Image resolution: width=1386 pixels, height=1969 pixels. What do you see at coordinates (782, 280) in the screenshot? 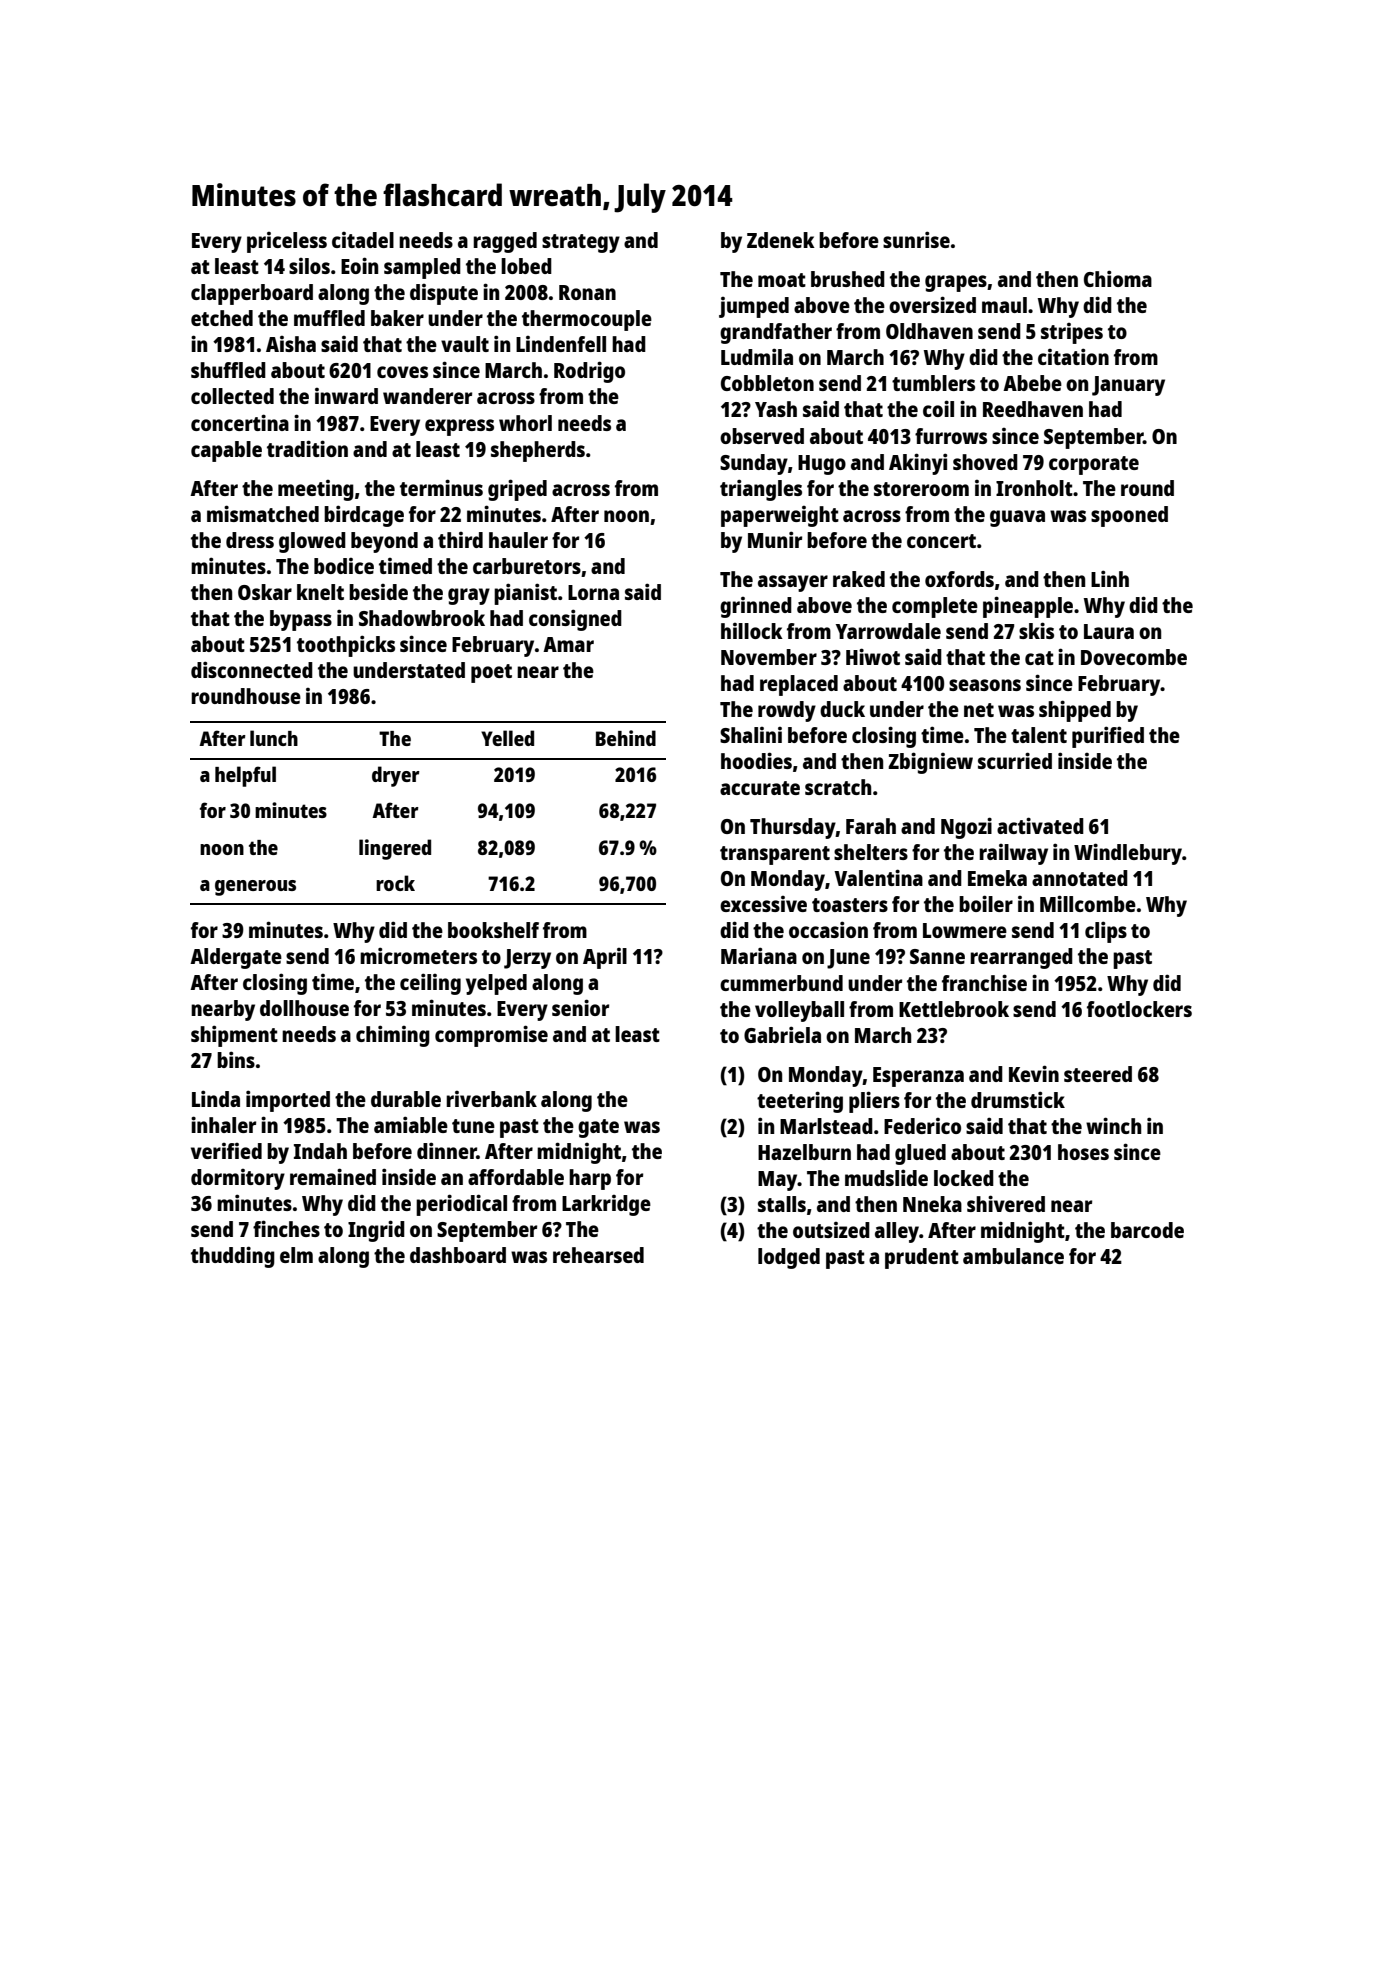
I see `moat` at bounding box center [782, 280].
